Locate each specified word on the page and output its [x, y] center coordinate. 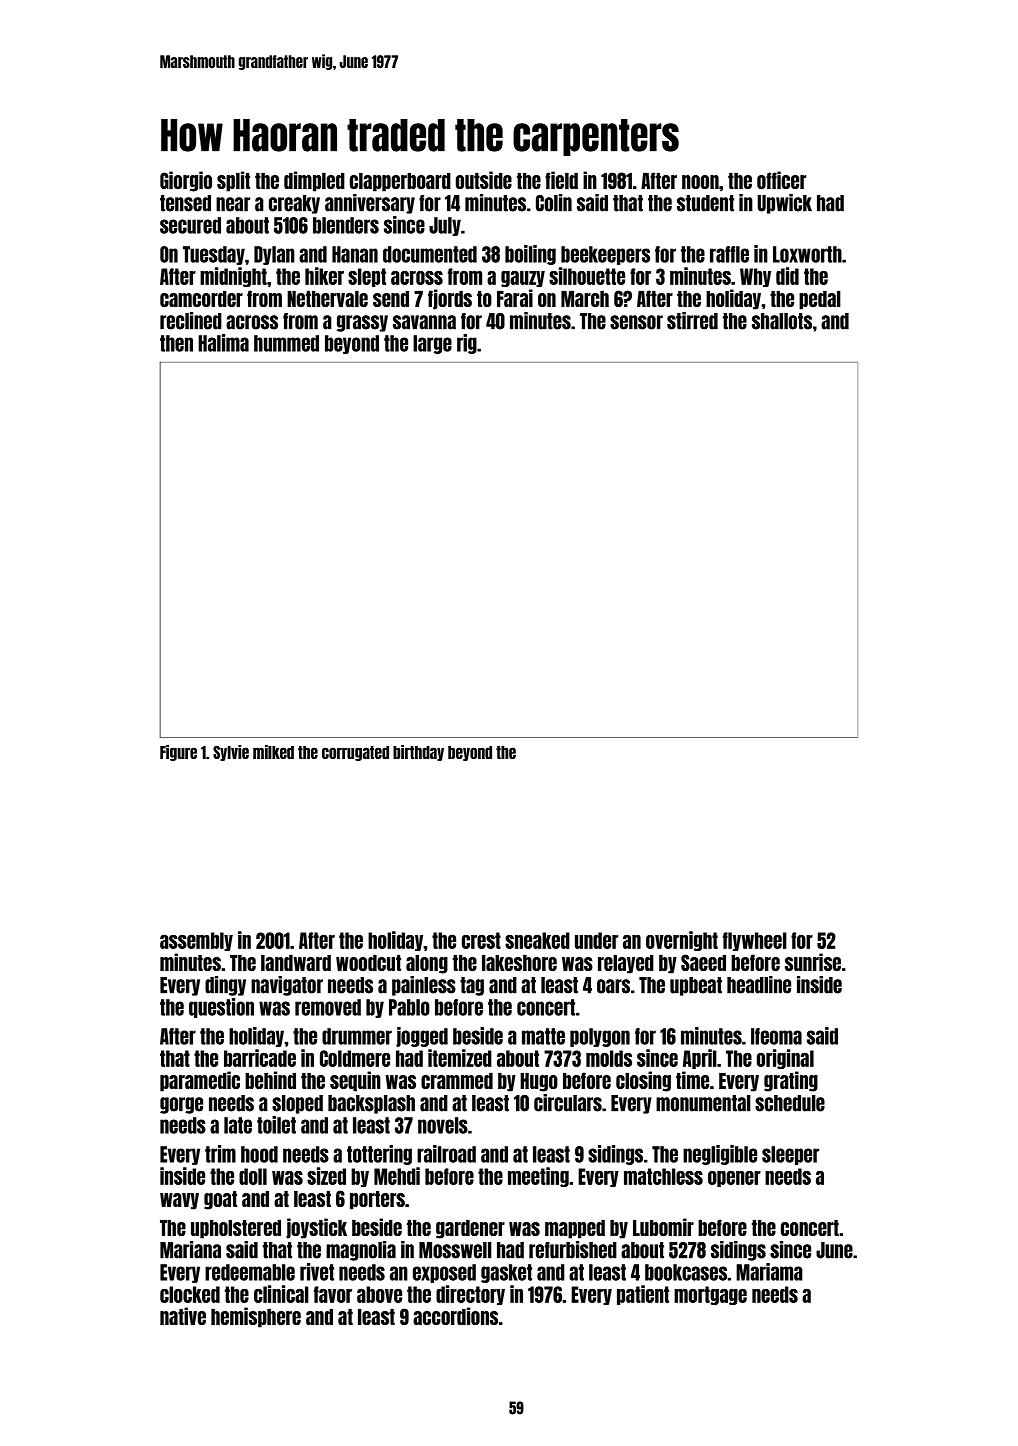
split [233, 181]
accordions [455, 1316]
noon [700, 182]
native [183, 1316]
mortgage [710, 1295]
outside [484, 180]
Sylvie [231, 753]
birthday [418, 753]
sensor [636, 322]
